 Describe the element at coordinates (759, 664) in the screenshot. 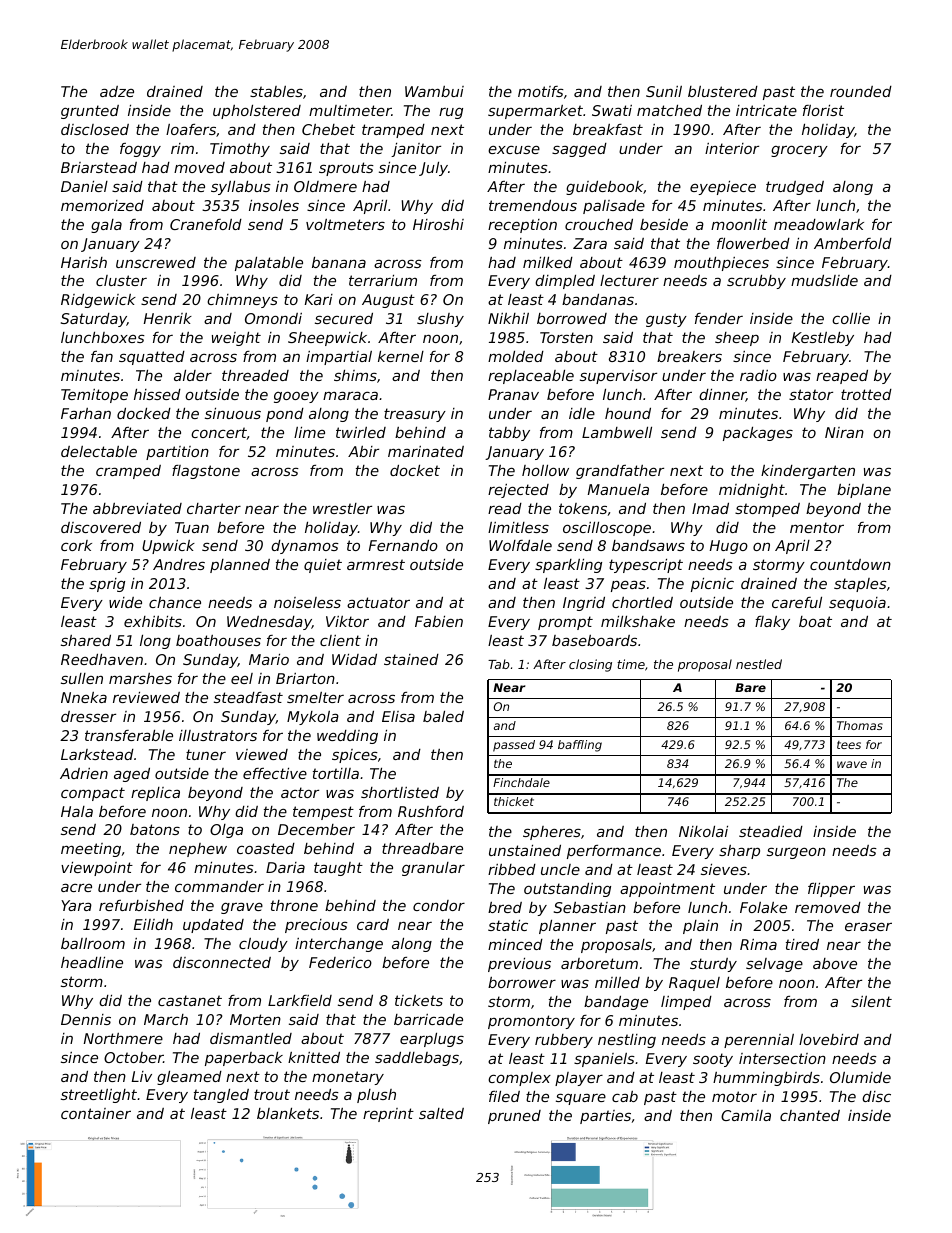

I see `nestled` at that location.
